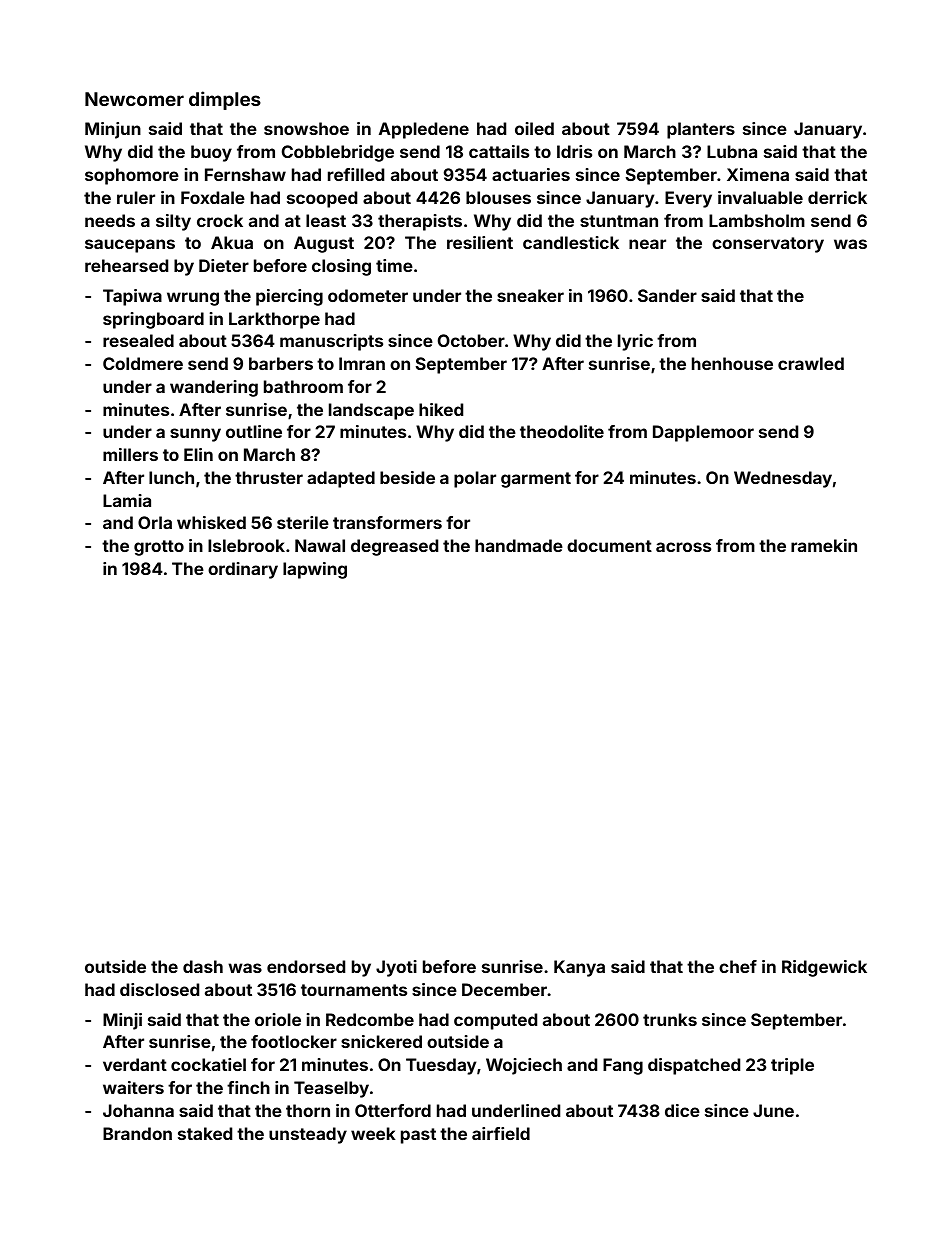 This image has height=1233, width=952. What do you see at coordinates (579, 968) in the image?
I see `Kanya` at bounding box center [579, 968].
